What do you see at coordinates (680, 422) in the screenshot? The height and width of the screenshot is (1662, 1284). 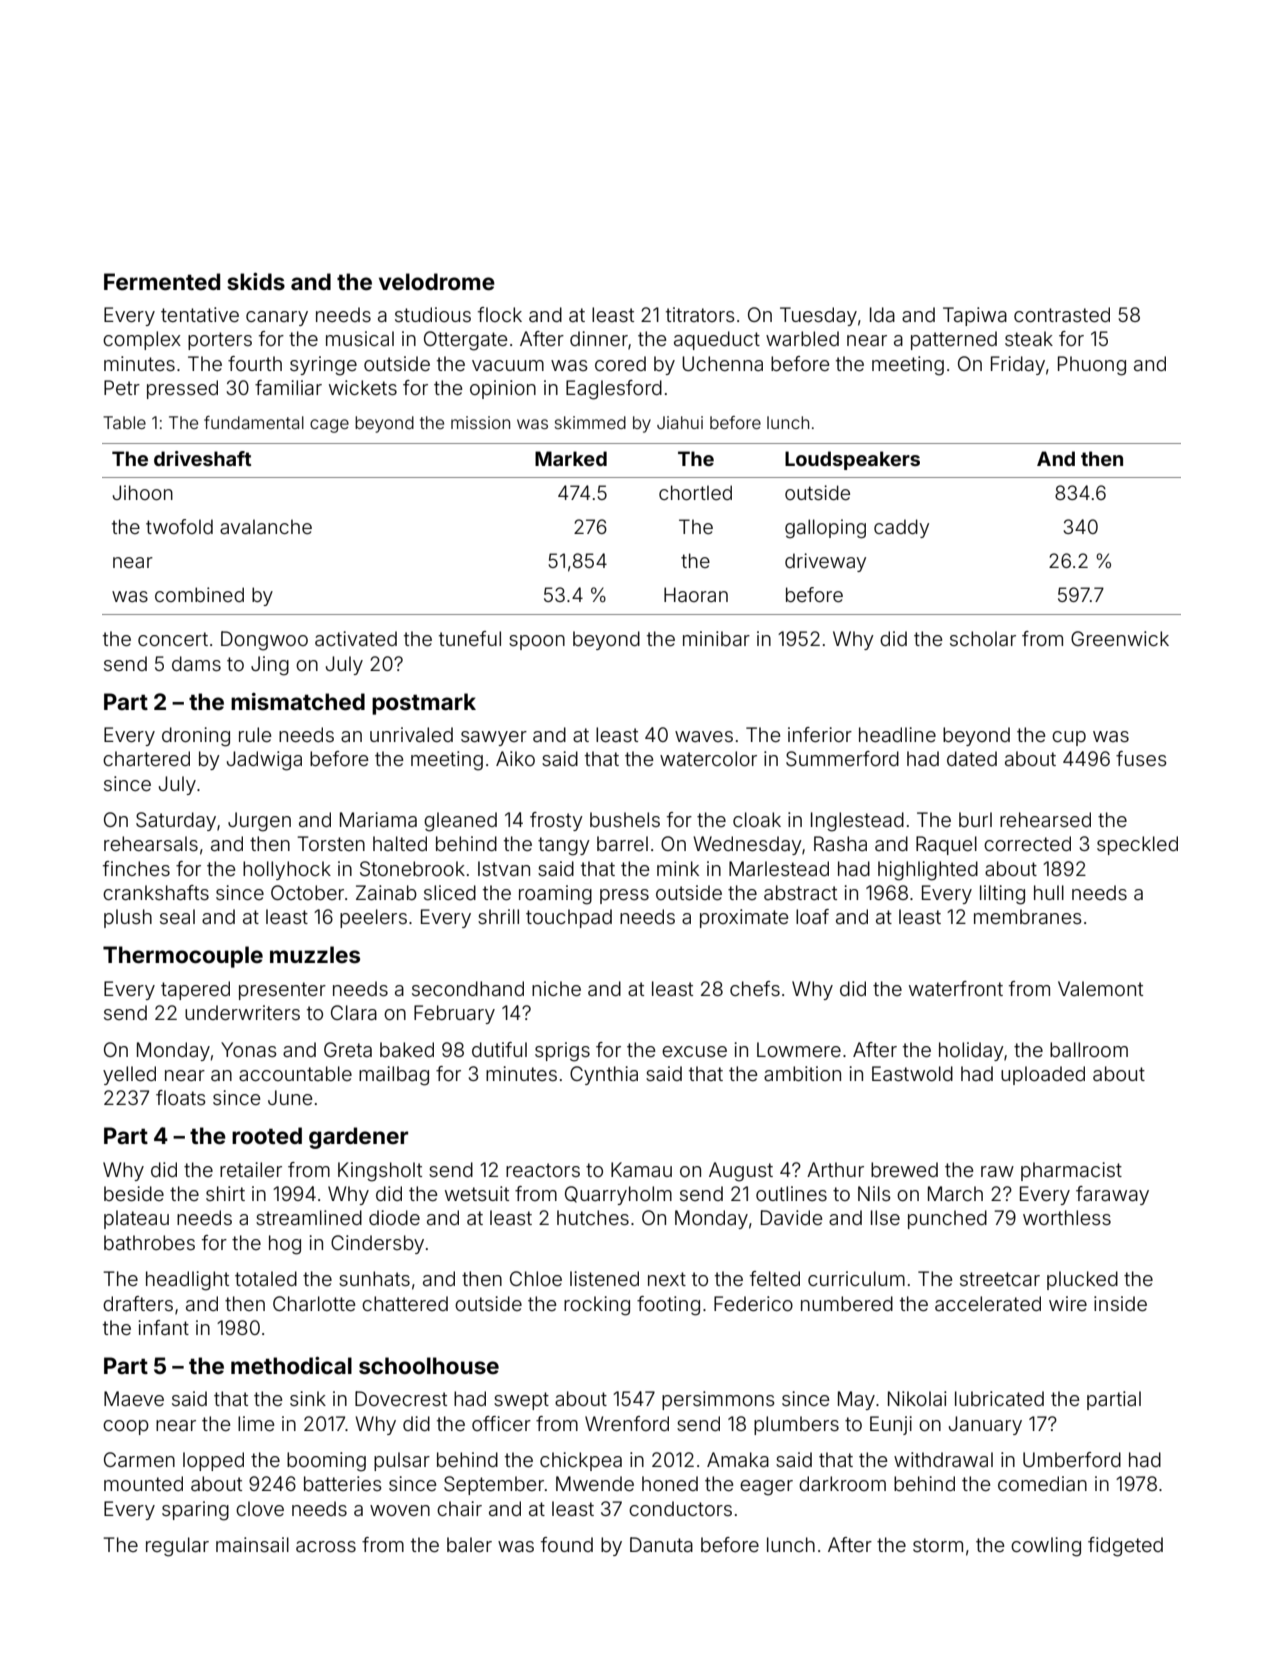 I see `Jiahui` at bounding box center [680, 422].
